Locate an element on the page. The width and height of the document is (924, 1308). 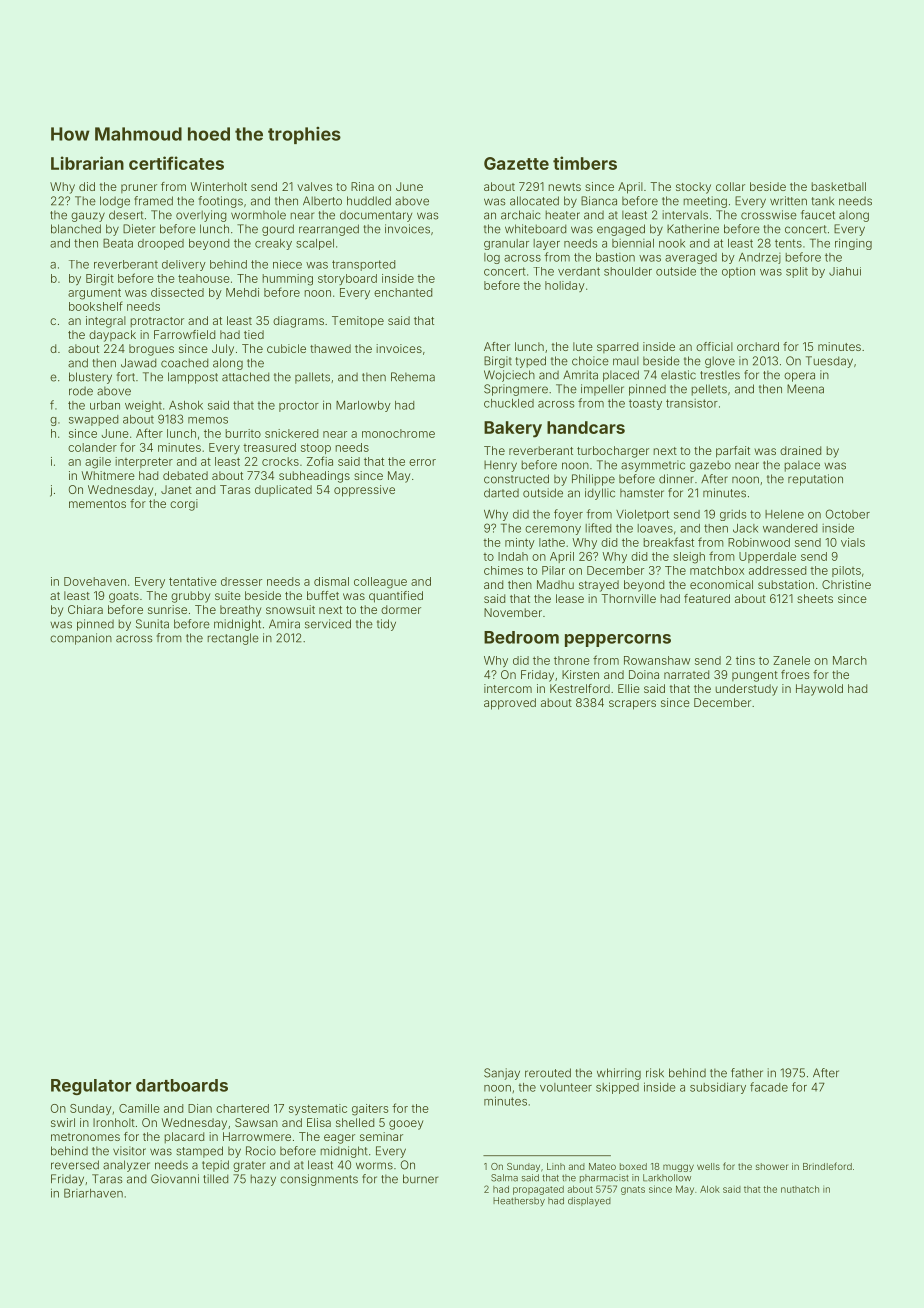
Gazette is located at coordinates (516, 163).
